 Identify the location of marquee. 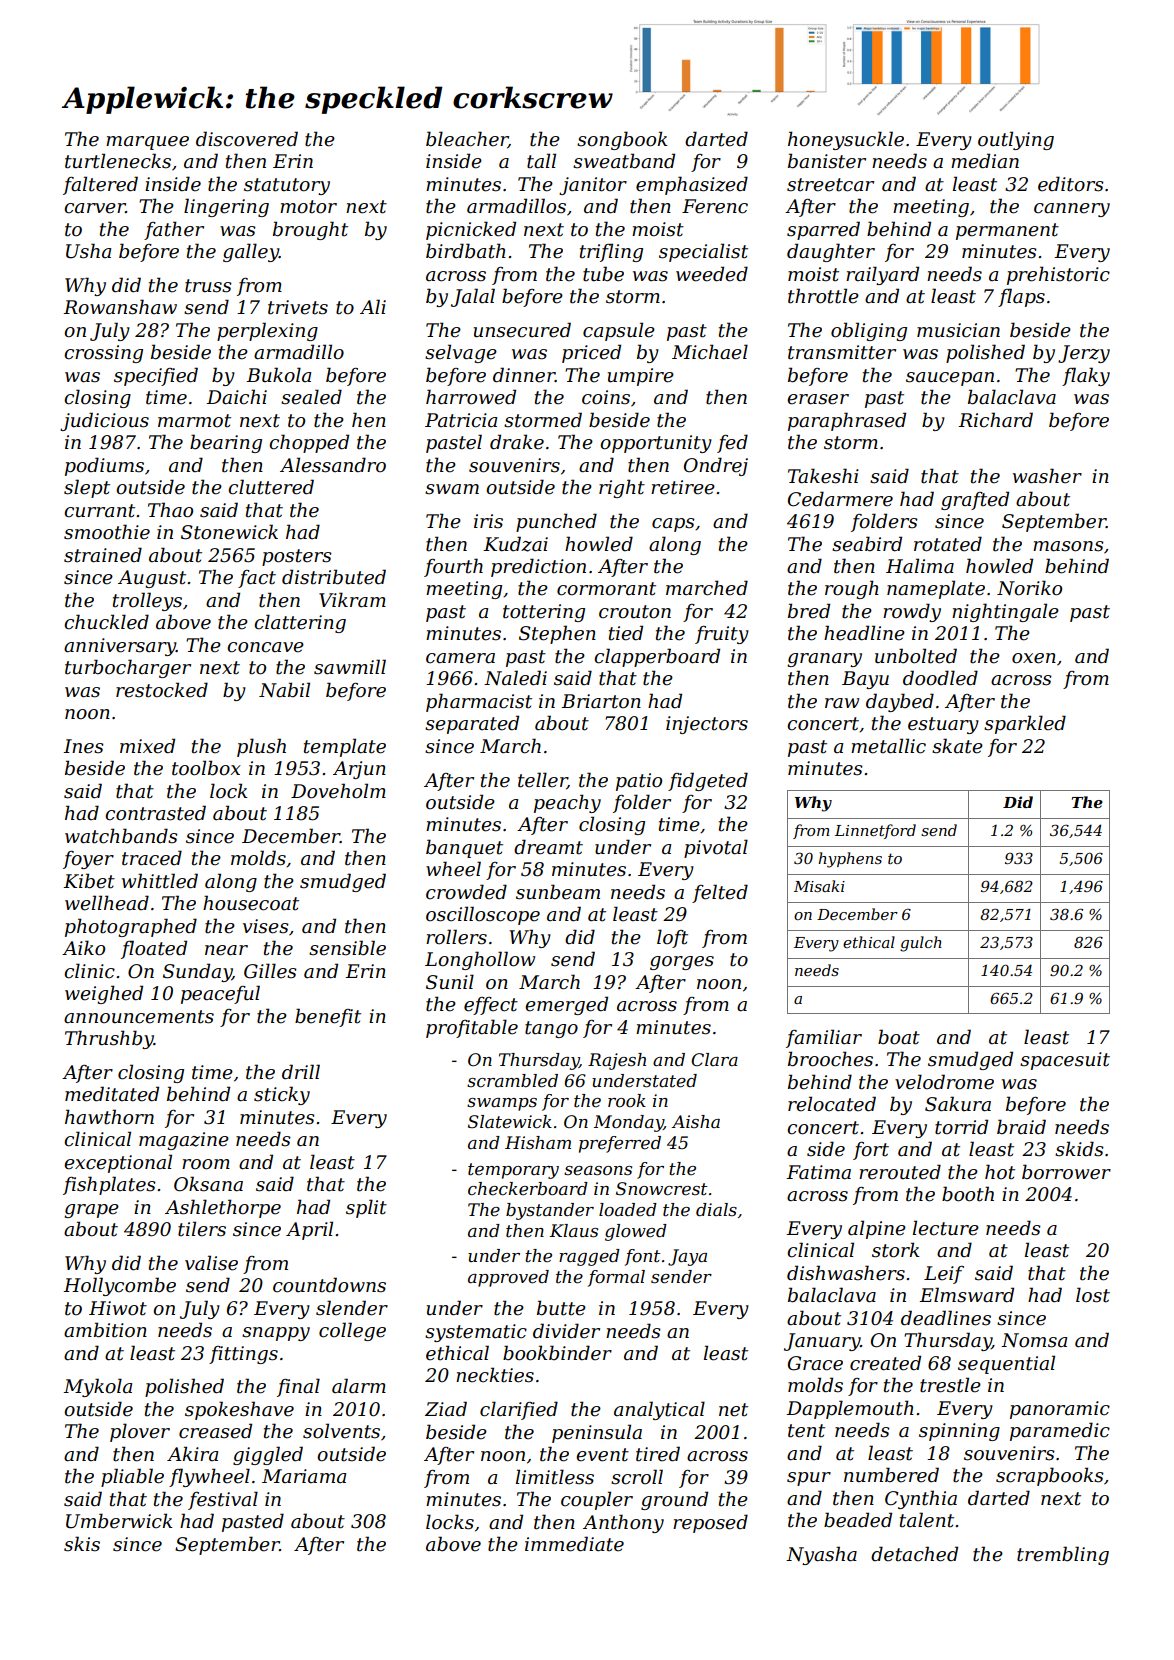
(147, 143).
